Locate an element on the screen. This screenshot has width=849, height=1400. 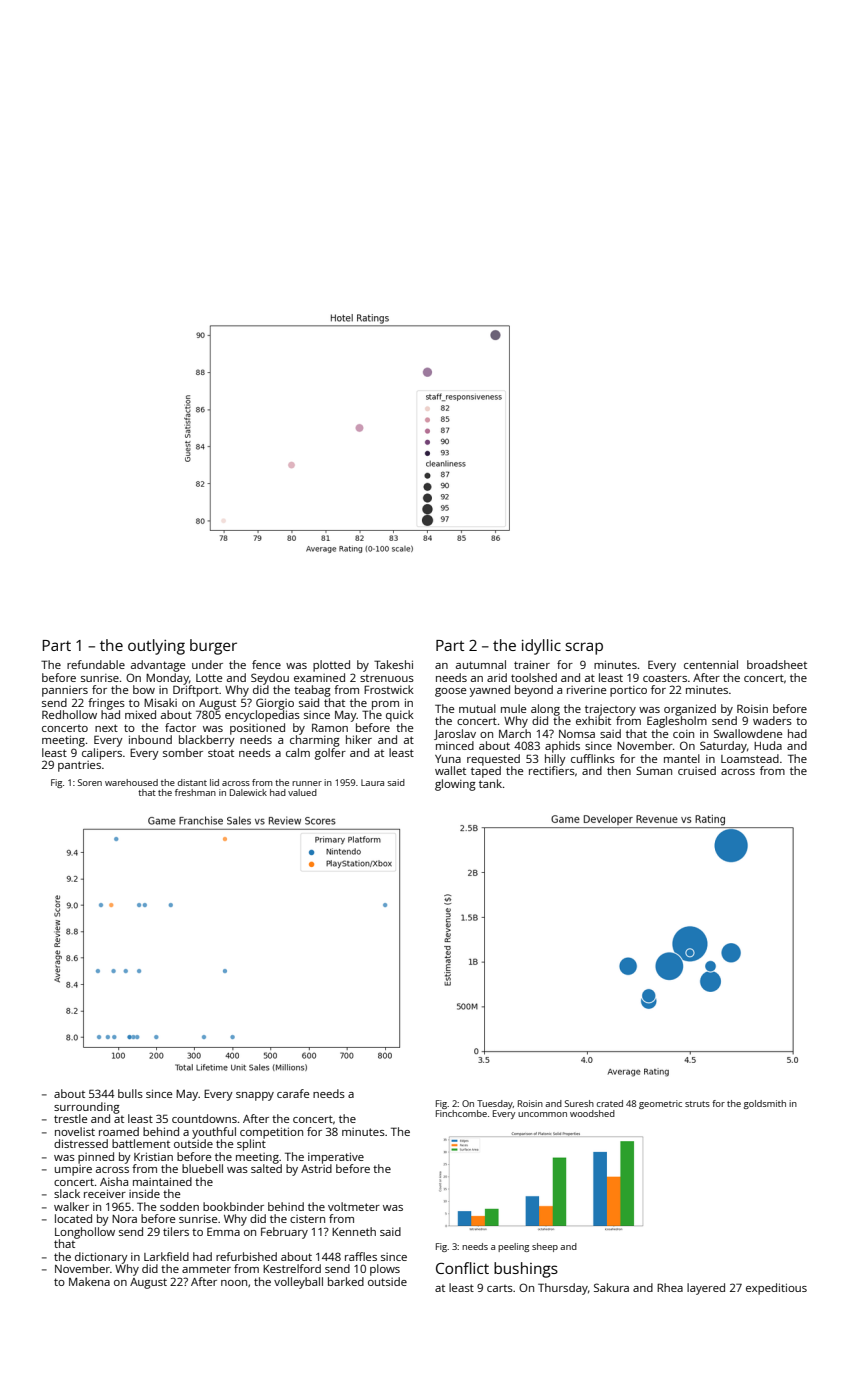
bulls is located at coordinates (130, 1093).
